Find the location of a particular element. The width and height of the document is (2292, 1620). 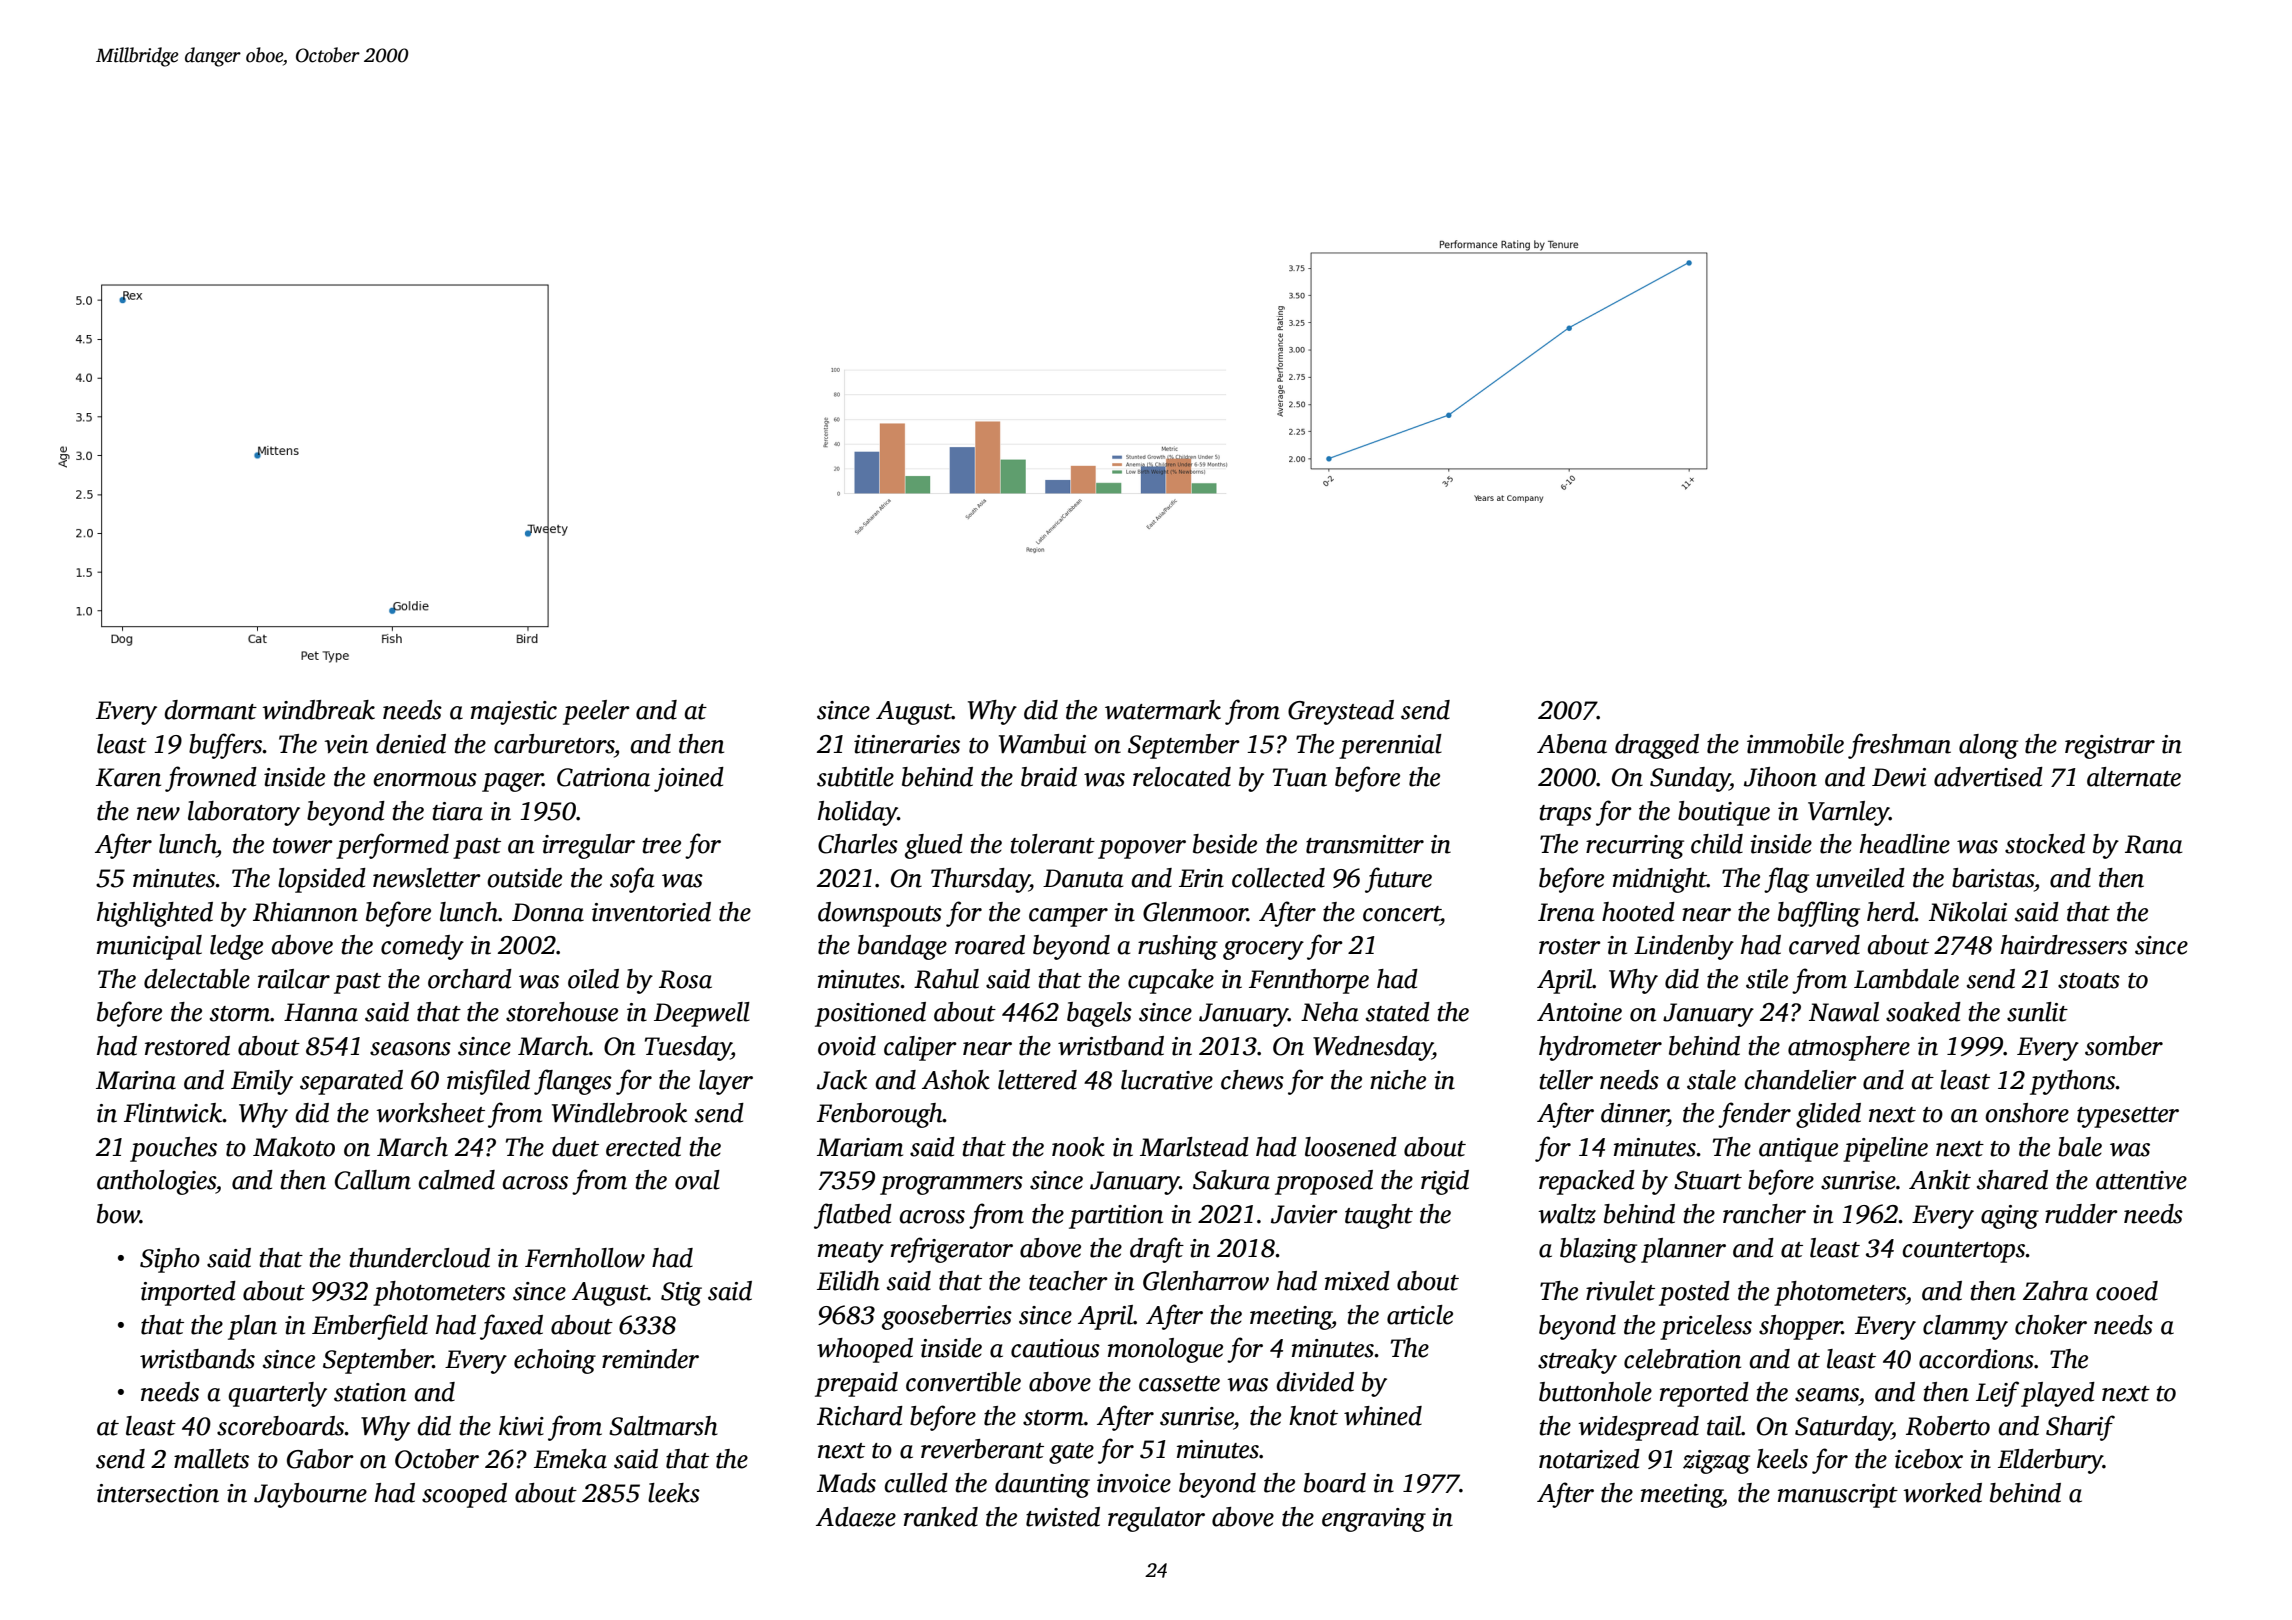

Gabor is located at coordinates (320, 1459).
